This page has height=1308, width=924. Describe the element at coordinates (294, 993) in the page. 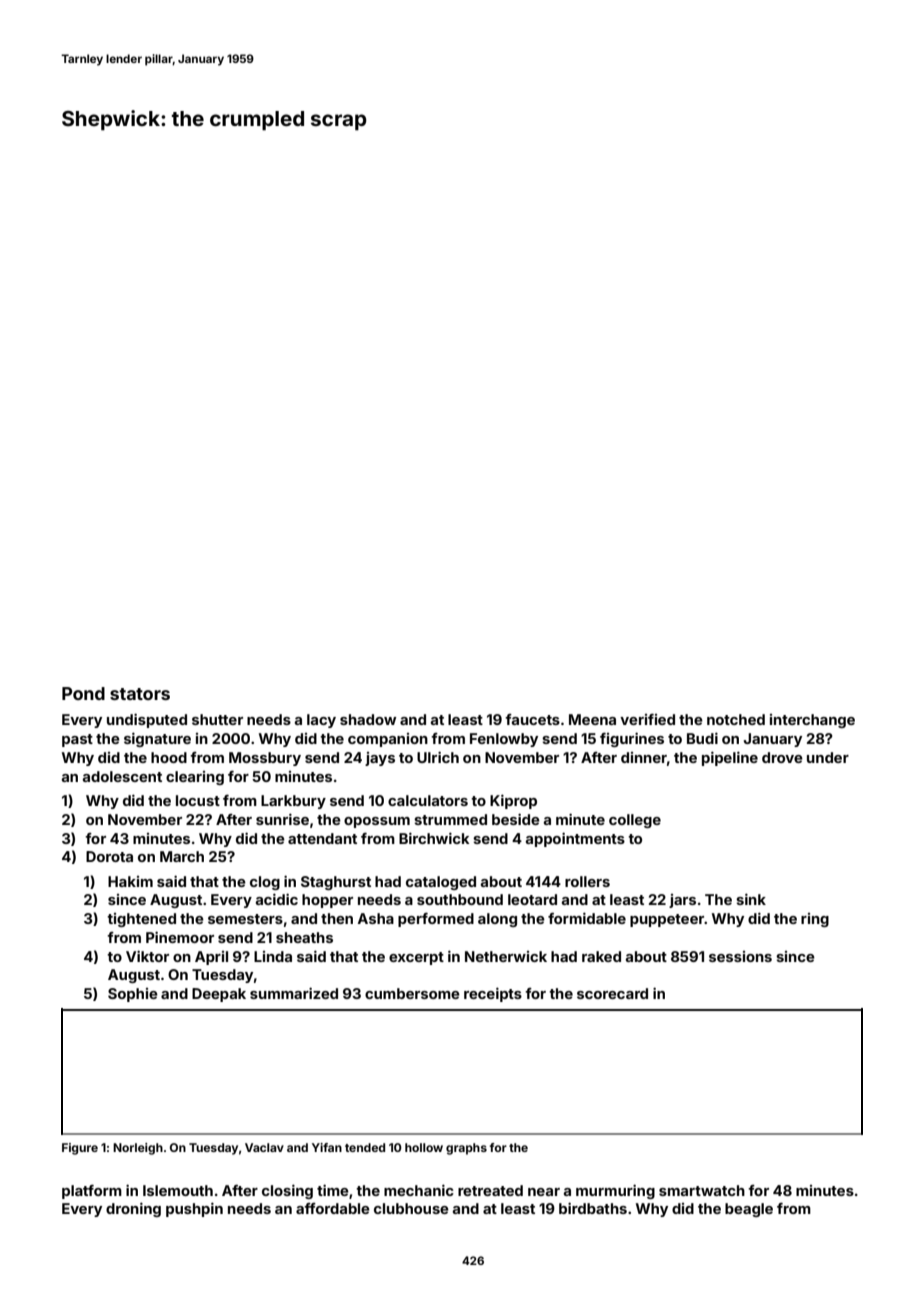

I see `summarized` at that location.
